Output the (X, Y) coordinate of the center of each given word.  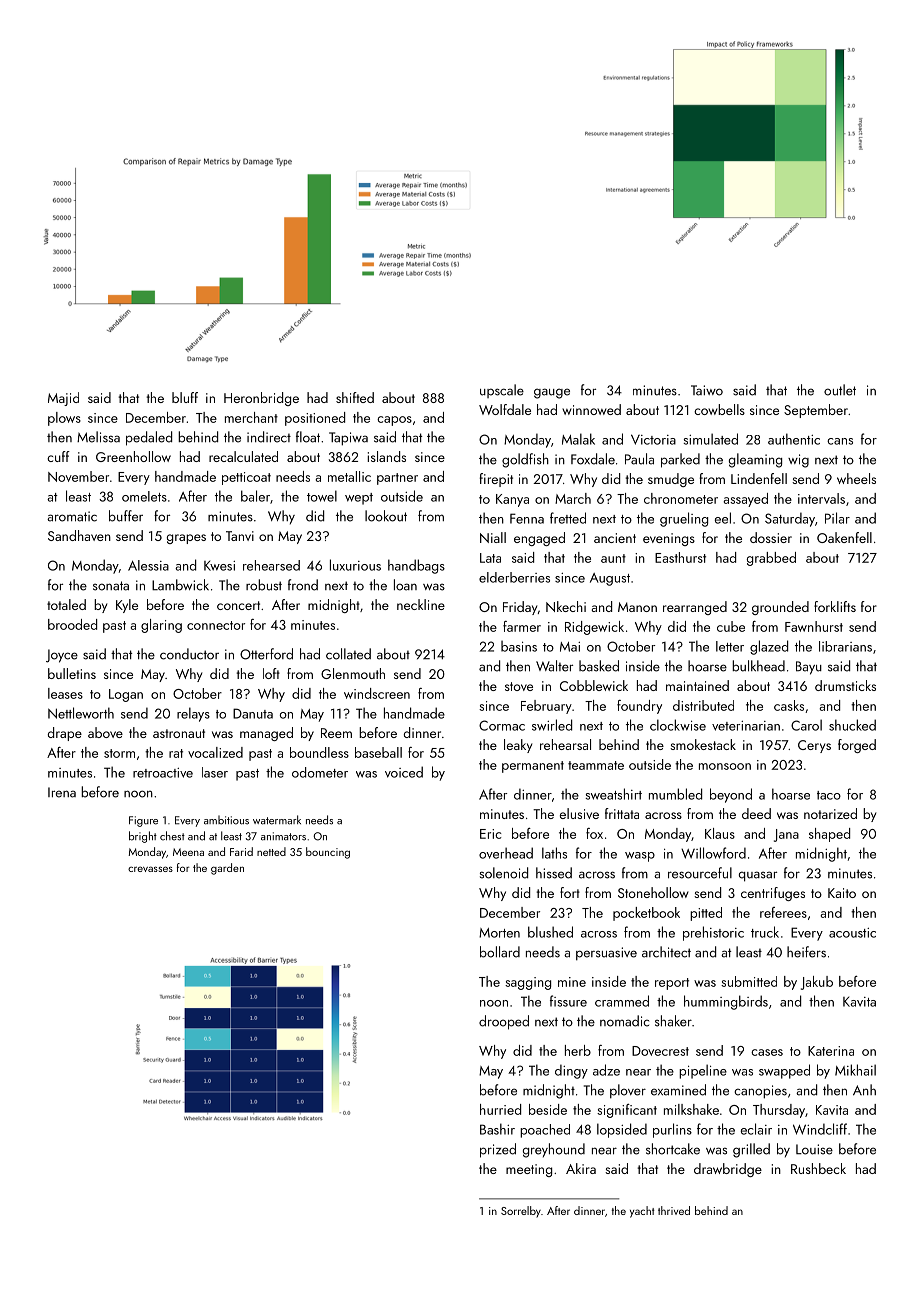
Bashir (497, 1129)
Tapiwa (348, 439)
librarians (845, 646)
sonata (111, 586)
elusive (579, 813)
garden (227, 869)
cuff (58, 456)
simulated (710, 439)
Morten (499, 933)
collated (348, 654)
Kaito (842, 893)
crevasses (150, 869)
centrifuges (773, 894)
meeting (529, 1170)
